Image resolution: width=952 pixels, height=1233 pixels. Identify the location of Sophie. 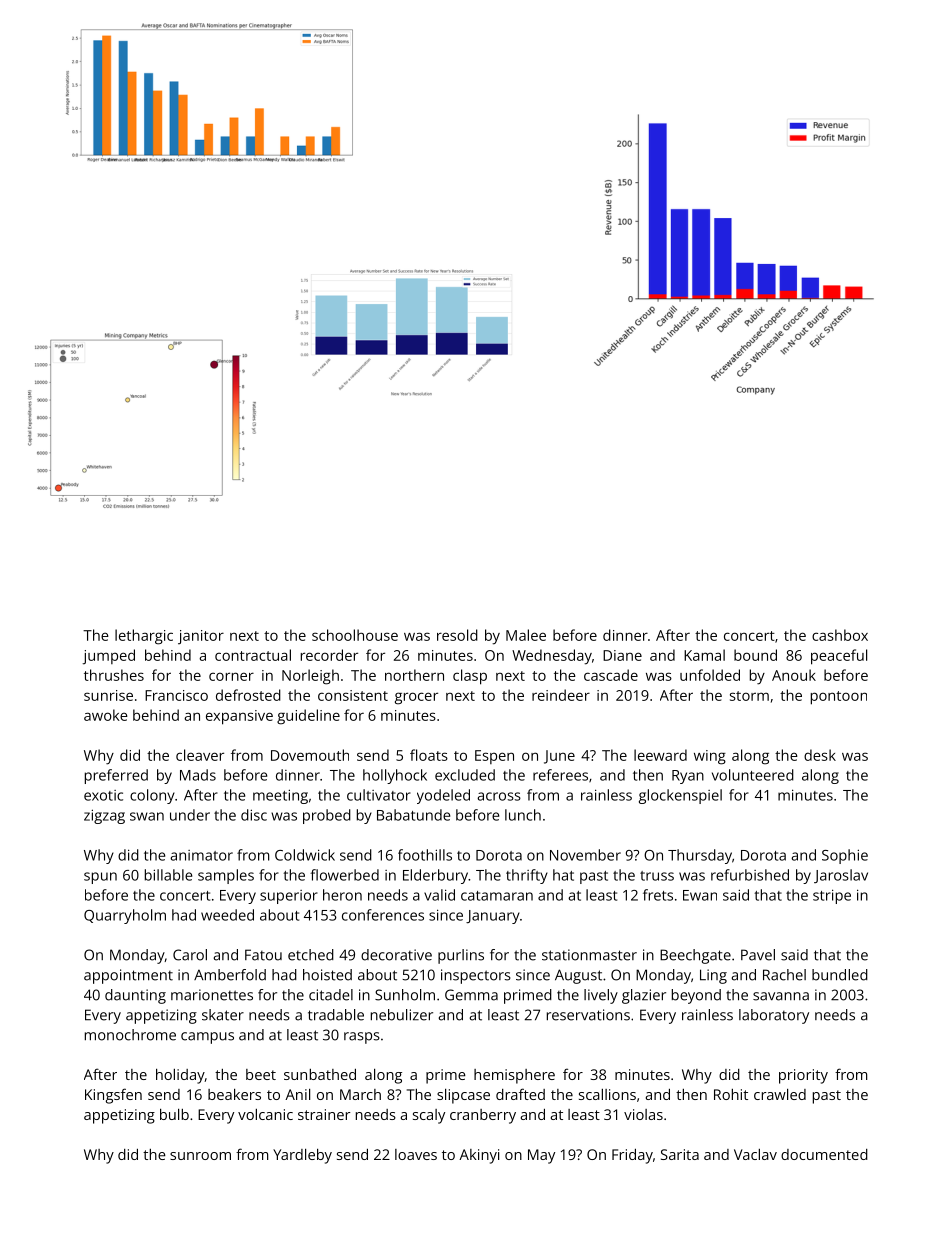
(845, 856).
